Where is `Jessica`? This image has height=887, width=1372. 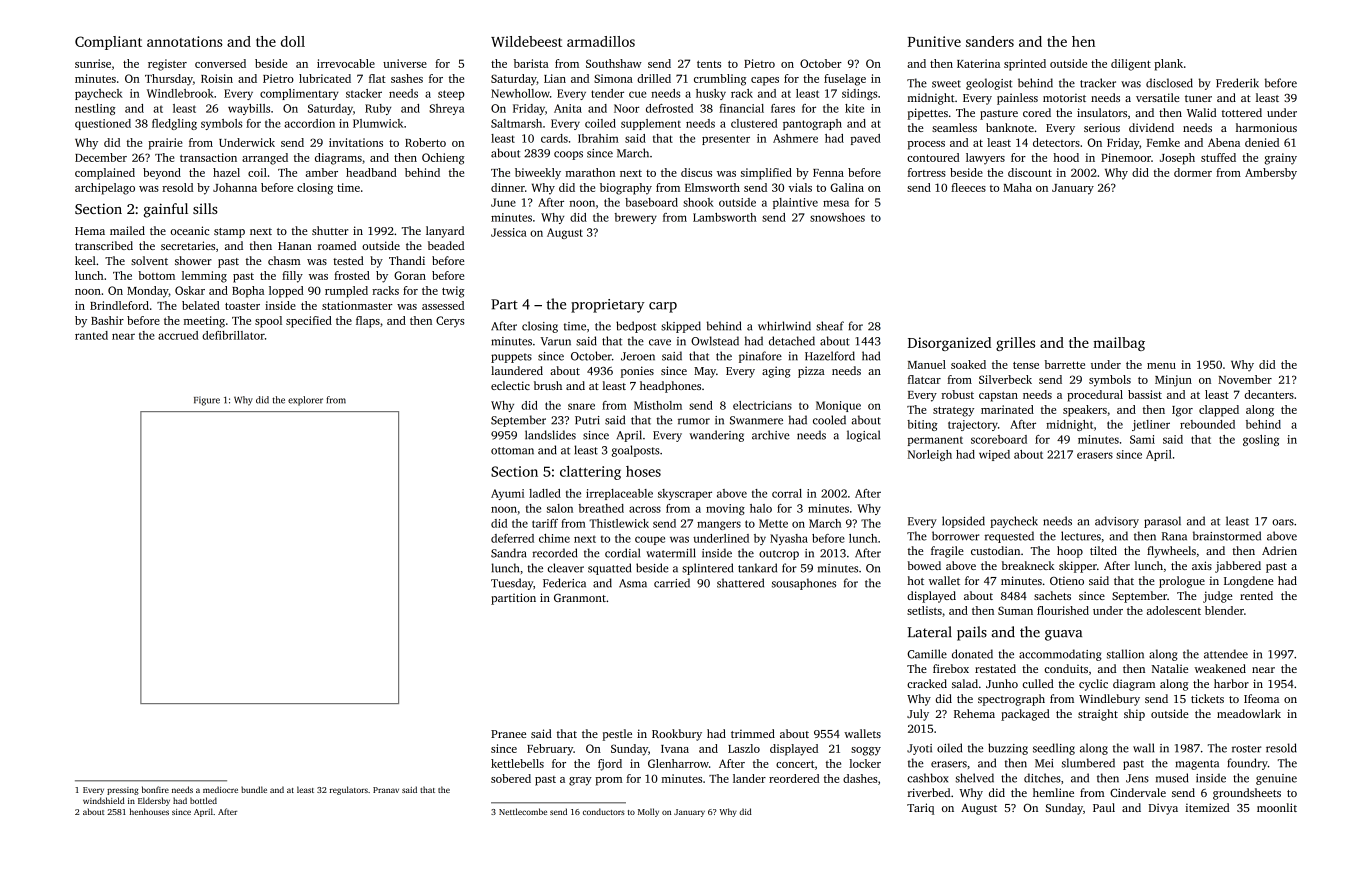
Jessica is located at coordinates (509, 232).
